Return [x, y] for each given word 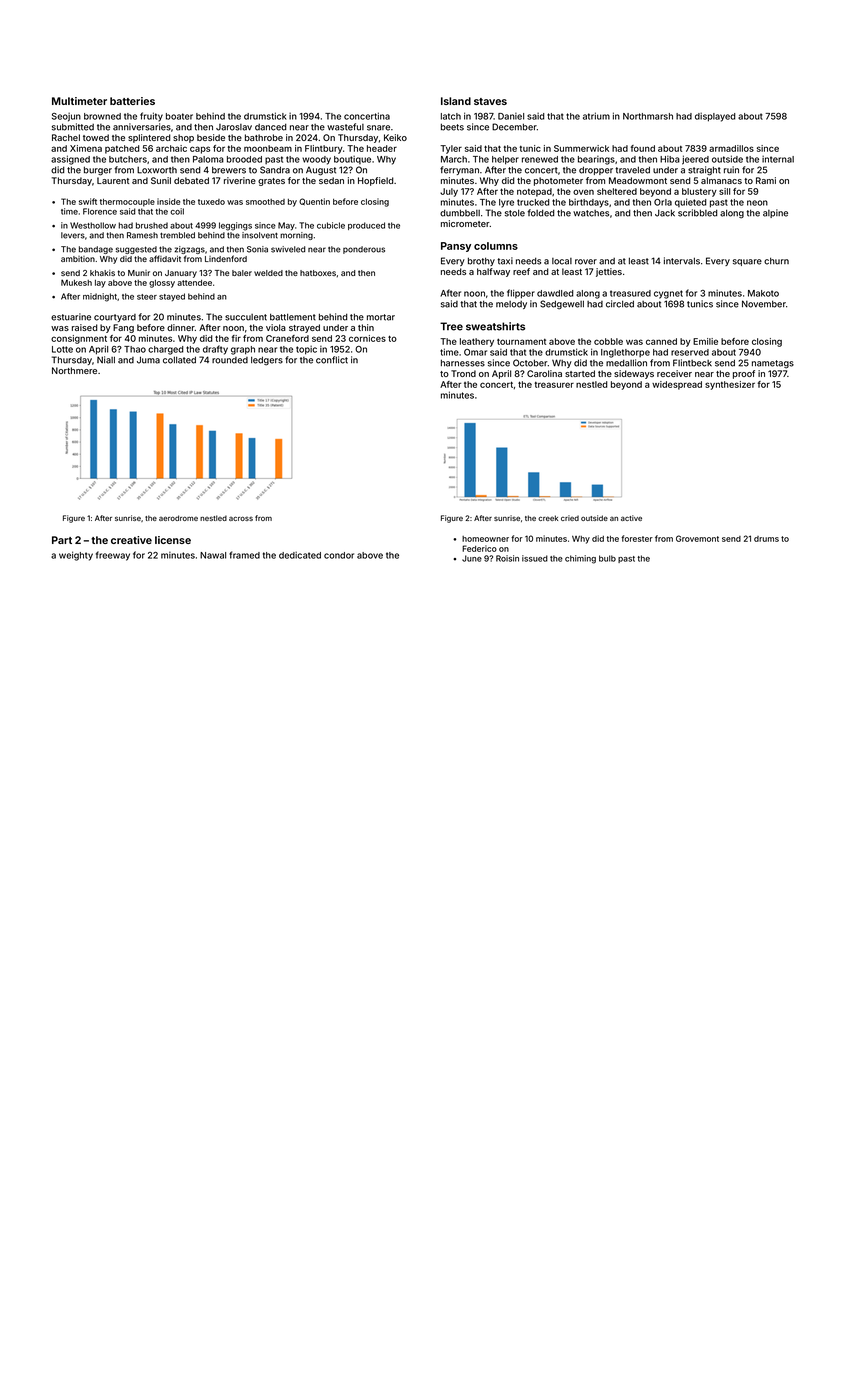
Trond [463, 373]
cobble [608, 341]
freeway [113, 556]
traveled [632, 170]
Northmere [74, 370]
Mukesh [76, 282]
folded [541, 213]
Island [456, 101]
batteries [132, 101]
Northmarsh [648, 116]
